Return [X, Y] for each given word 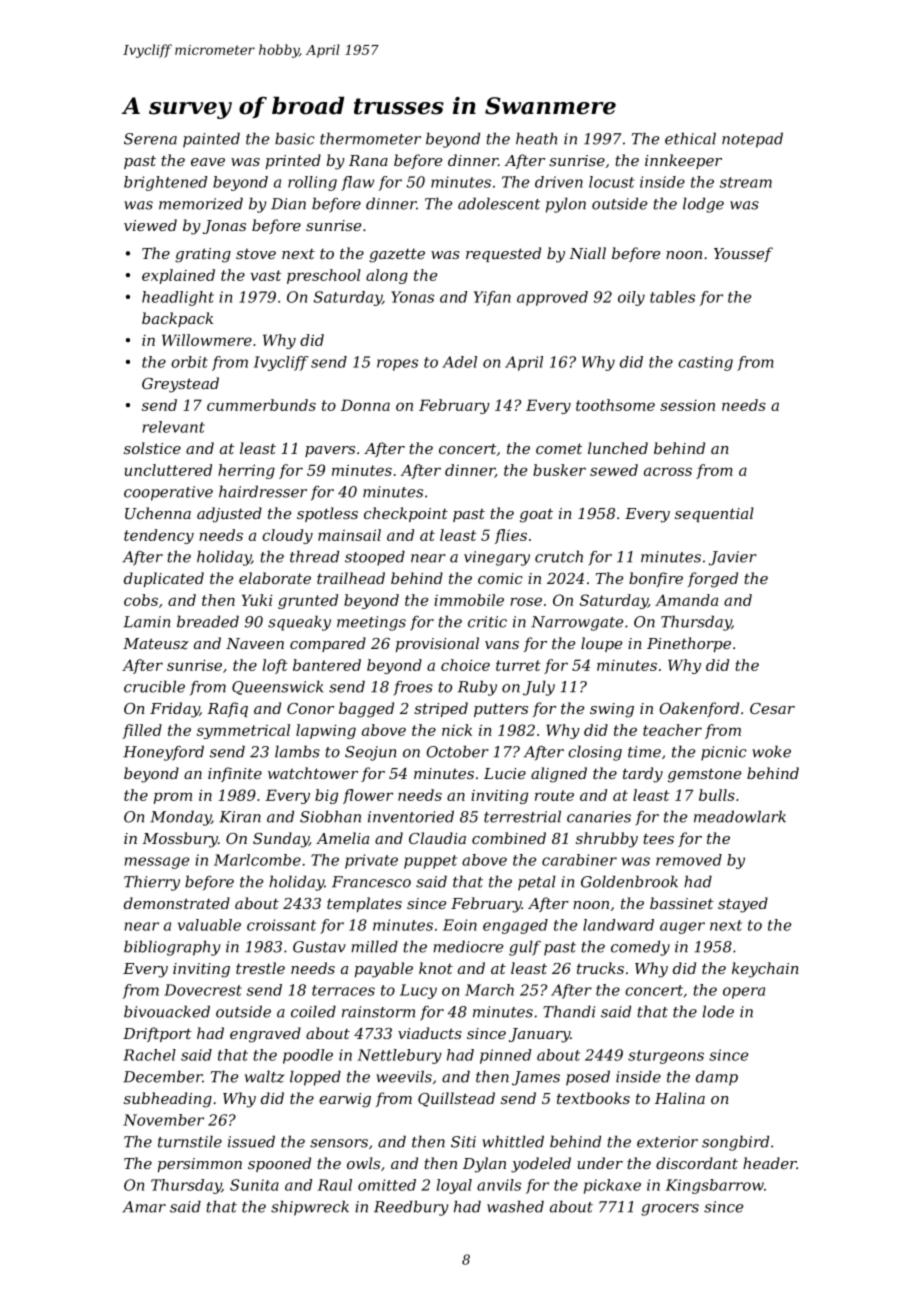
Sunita [254, 1185]
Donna [365, 405]
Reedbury [411, 1208]
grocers [670, 1210]
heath [536, 138]
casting [705, 363]
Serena [150, 139]
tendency [159, 536]
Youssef [743, 254]
